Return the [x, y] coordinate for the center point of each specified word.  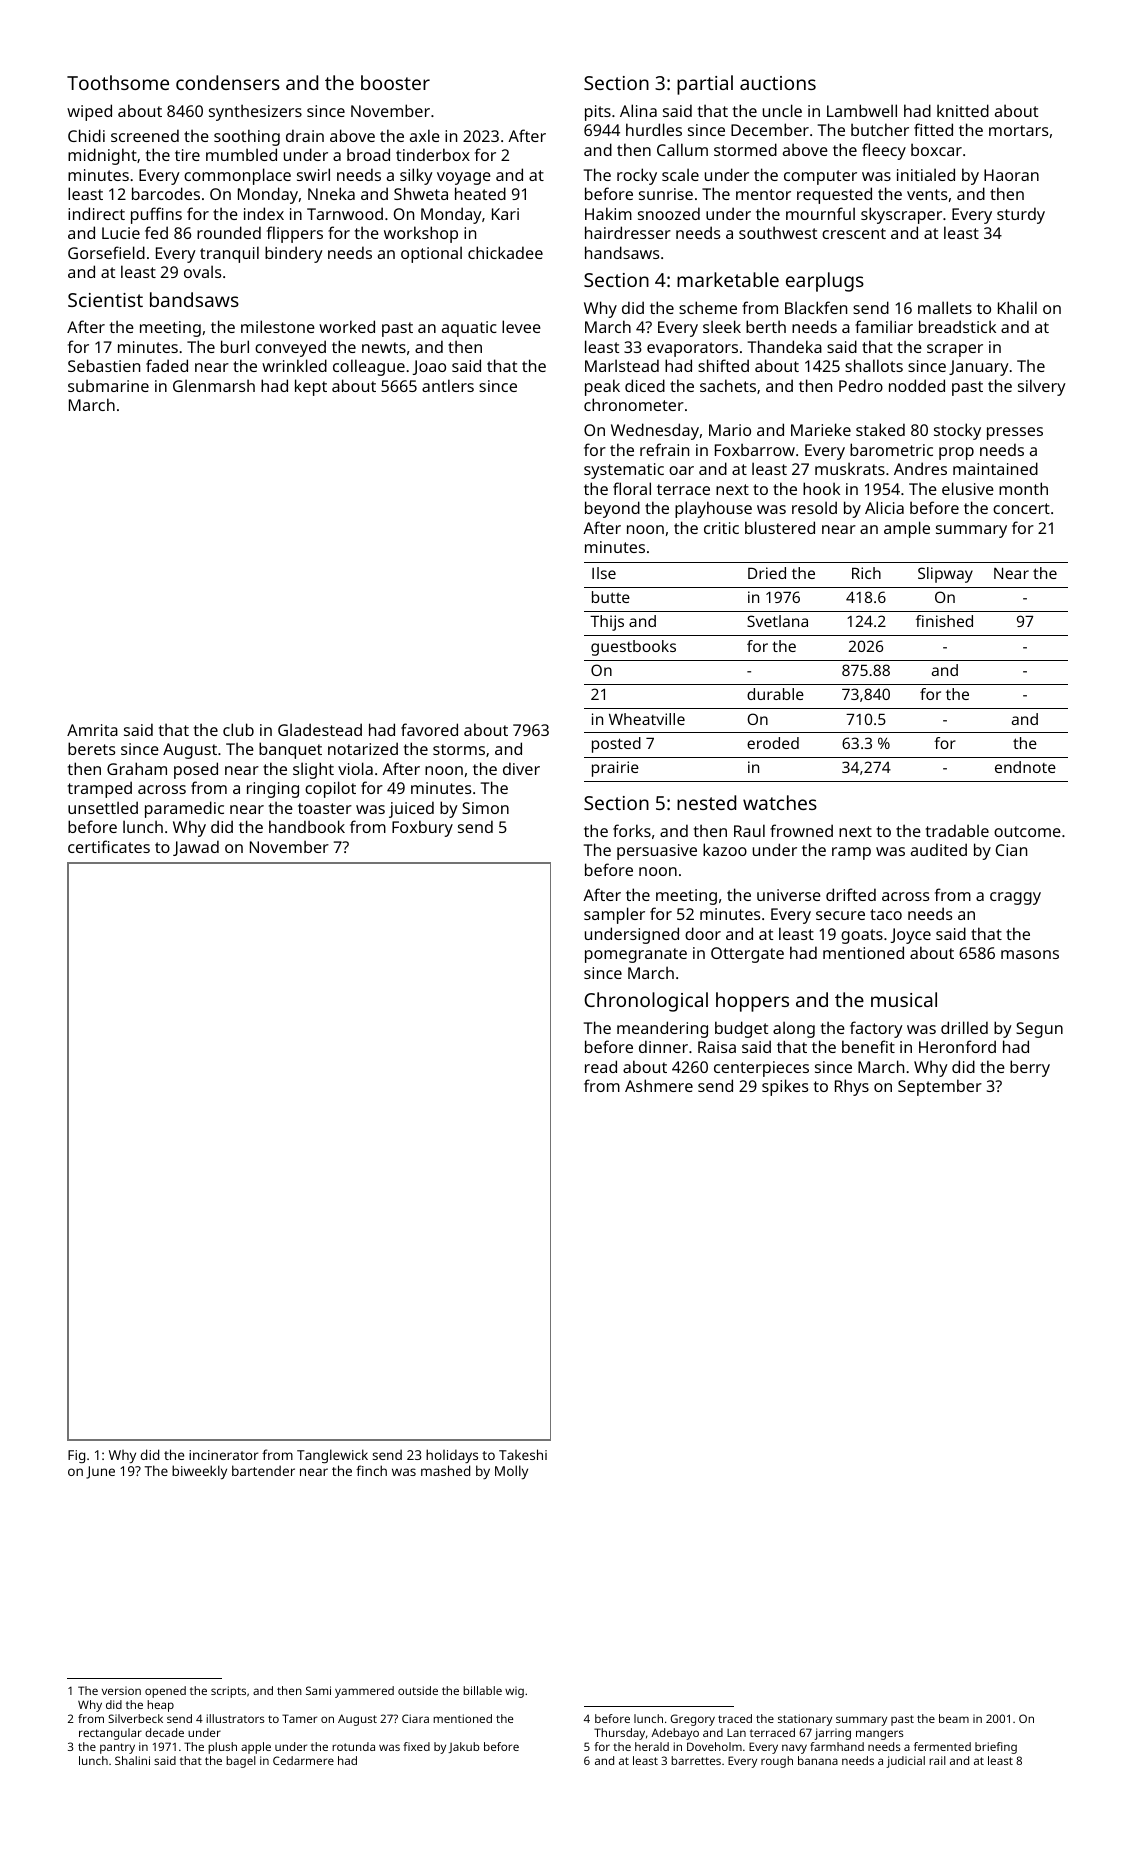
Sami [318, 1690]
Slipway [945, 575]
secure [840, 915]
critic [721, 528]
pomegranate [636, 955]
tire [187, 155]
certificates [109, 846]
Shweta [421, 193]
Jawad [196, 848]
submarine [108, 385]
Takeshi [523, 1454]
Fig [76, 1456]
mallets [945, 307]
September [940, 1087]
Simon [485, 808]
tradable [957, 830]
